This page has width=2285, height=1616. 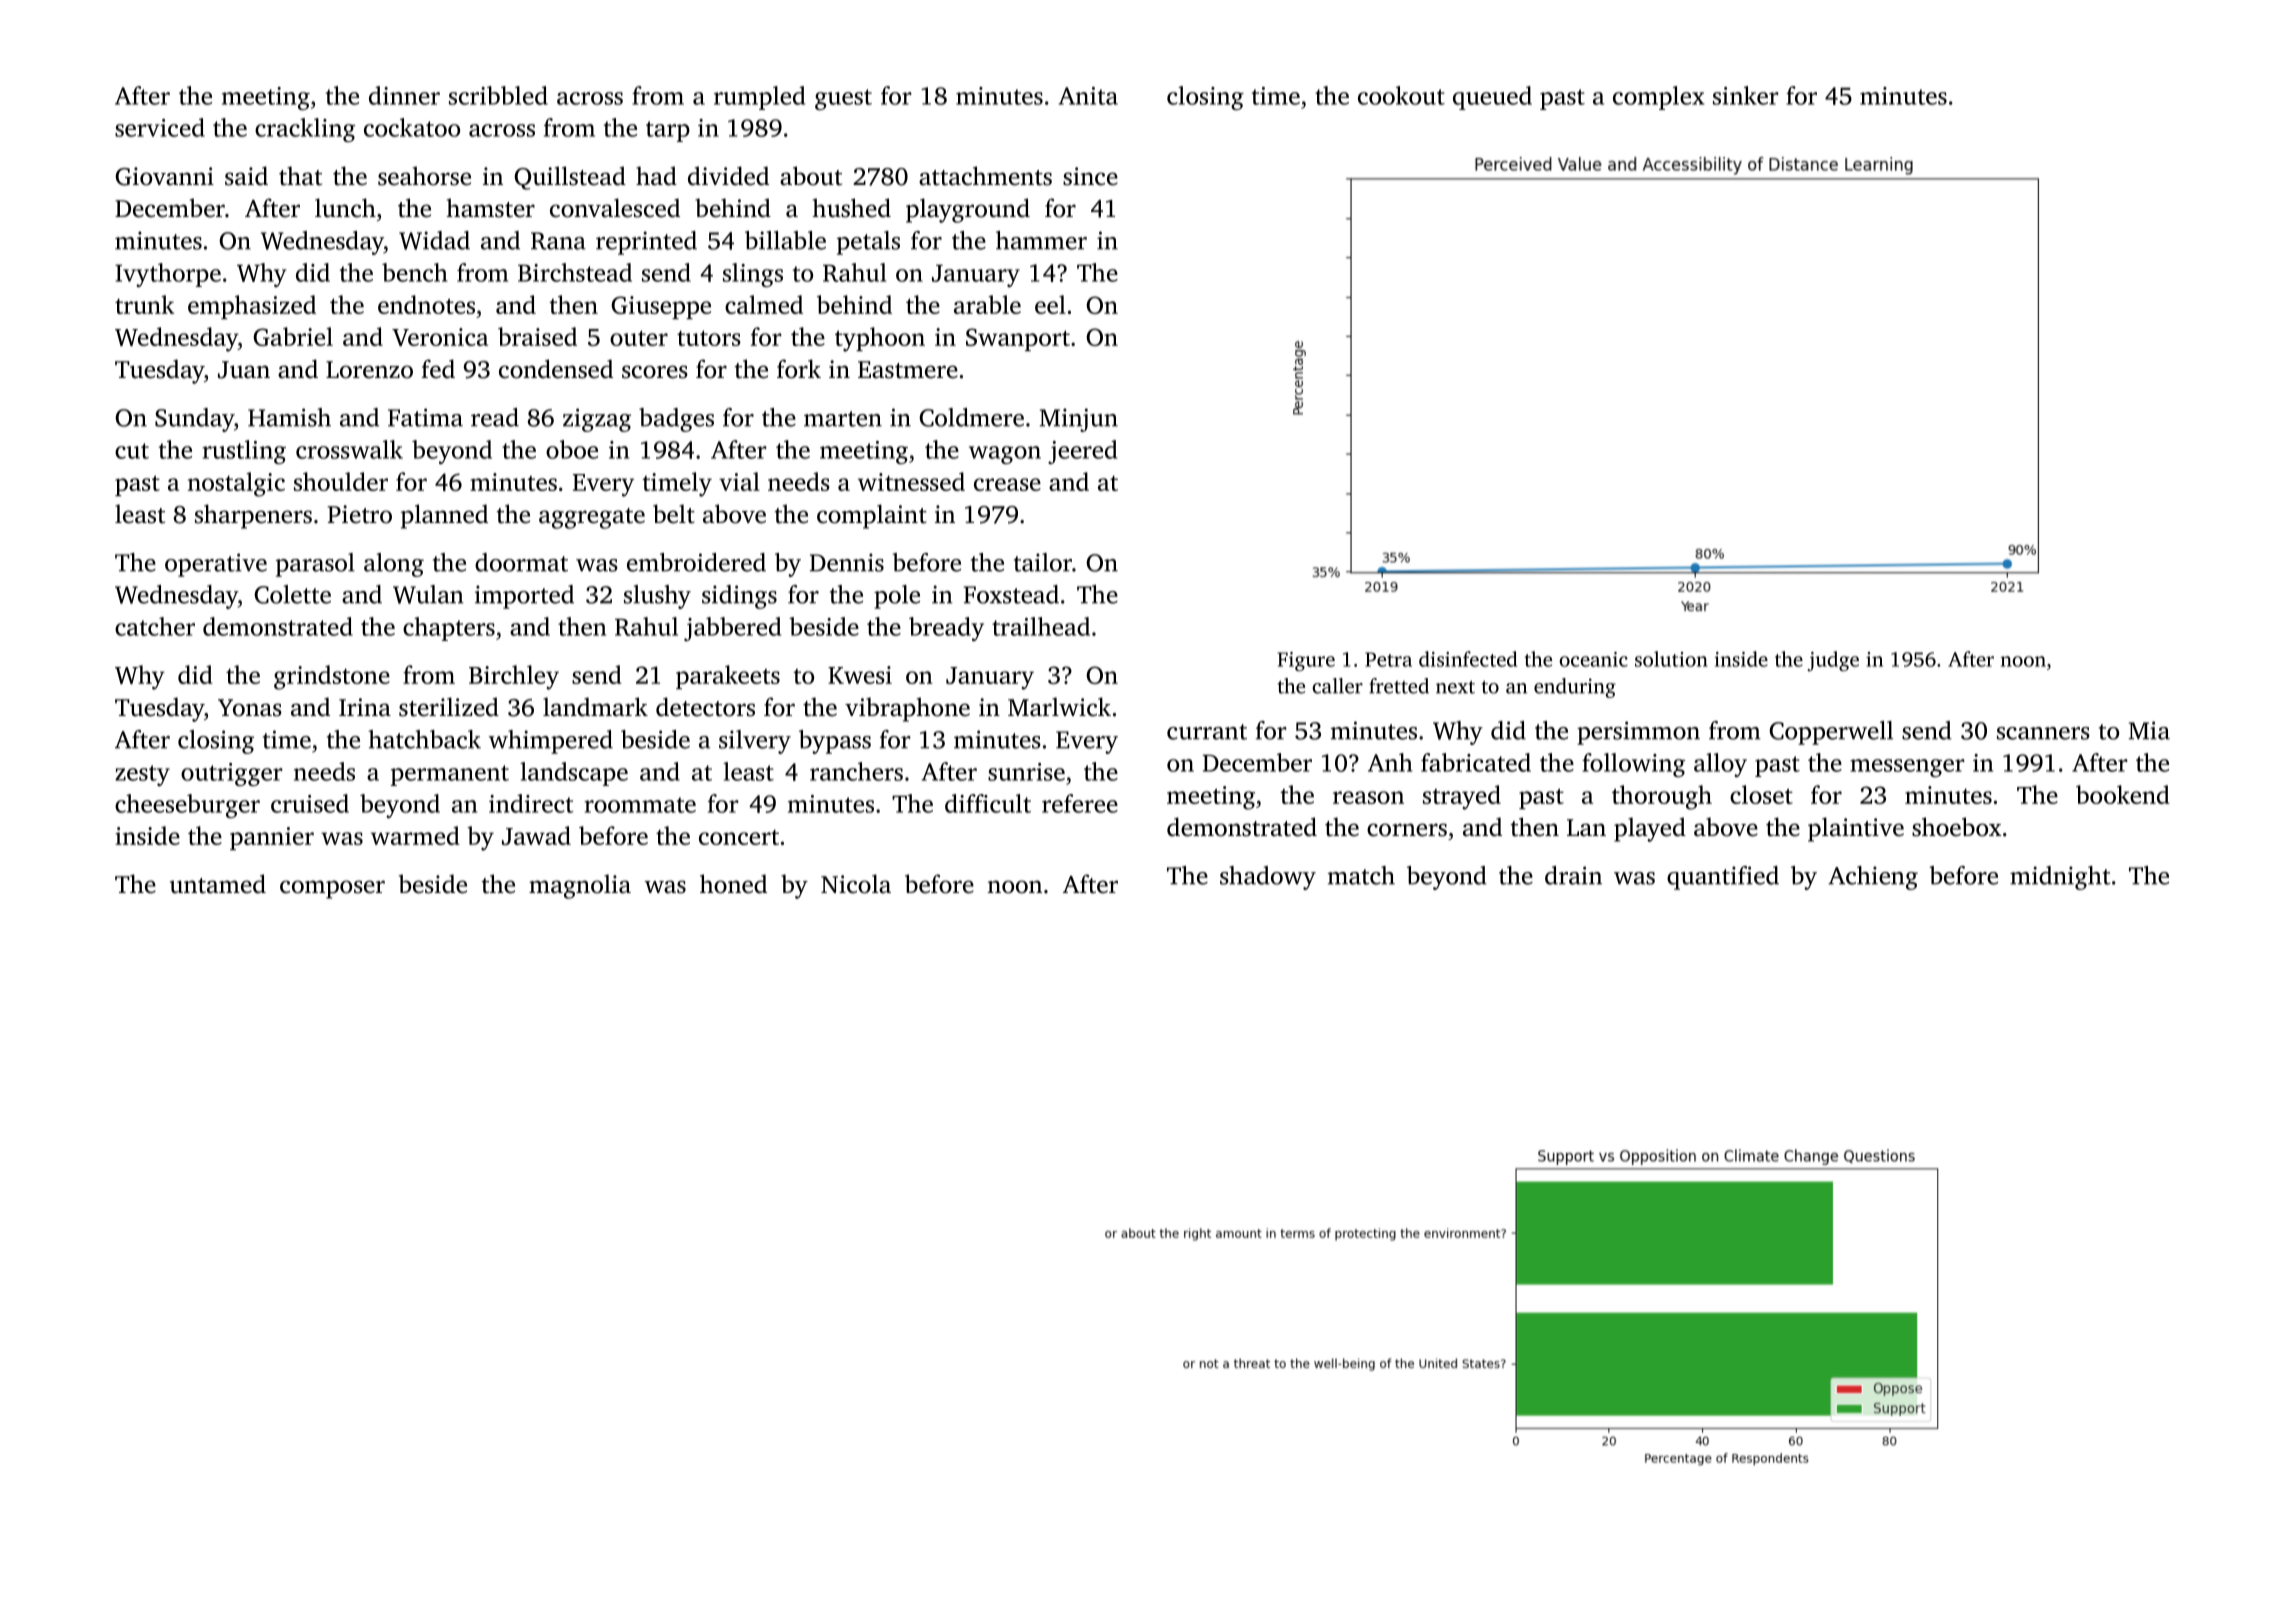 I want to click on Swanport, so click(x=1018, y=339).
